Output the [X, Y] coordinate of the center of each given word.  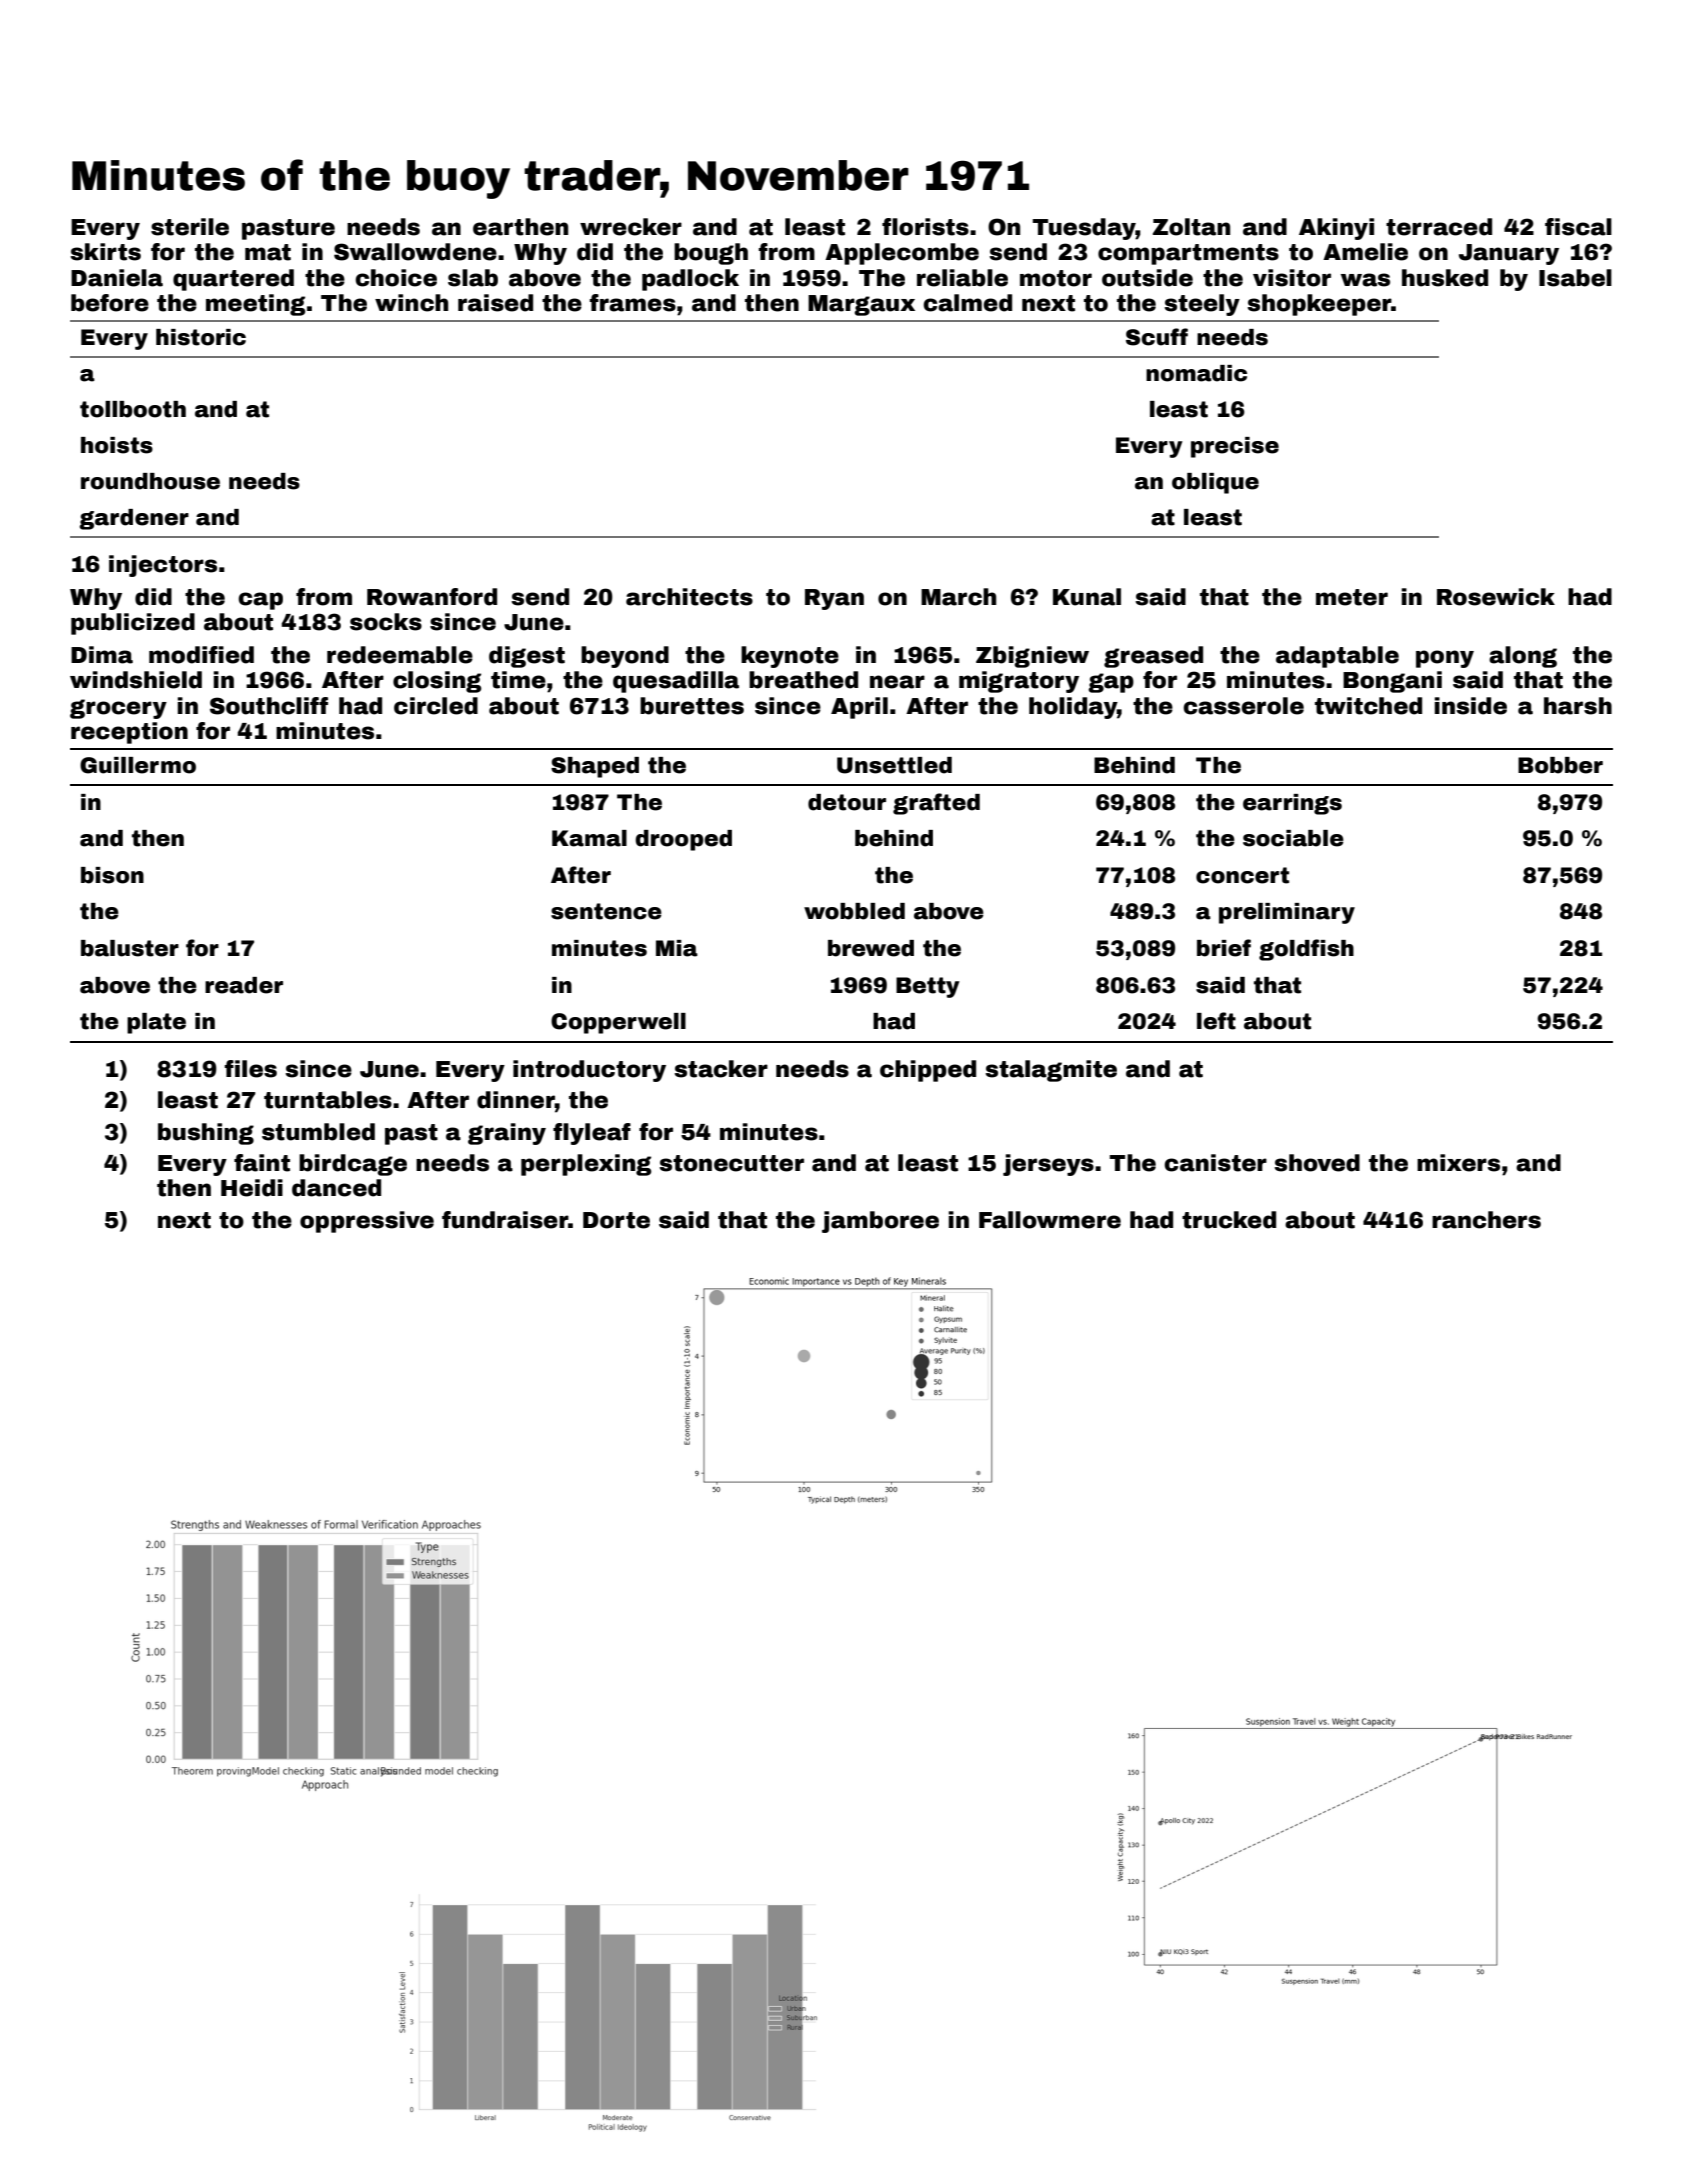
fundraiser [505, 1220]
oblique [1215, 483]
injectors [163, 566]
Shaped [595, 767]
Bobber [1560, 765]
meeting [255, 305]
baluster [130, 948]
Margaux [861, 305]
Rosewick [1496, 597]
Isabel [1575, 278]
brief [1224, 948]
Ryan [834, 599]
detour [847, 802]
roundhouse [150, 481]
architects [689, 597]
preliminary [1287, 913]
